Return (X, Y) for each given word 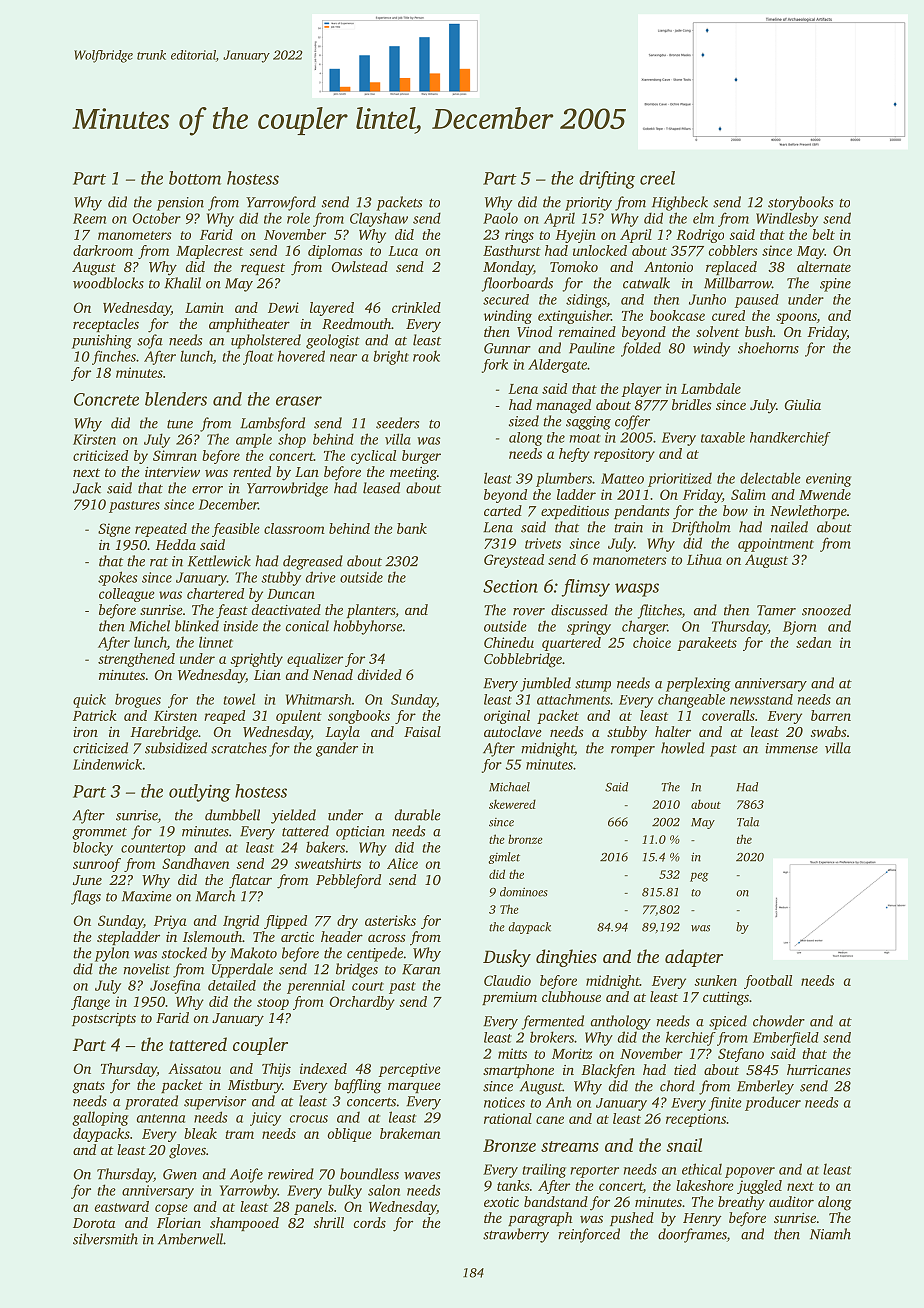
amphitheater (249, 325)
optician (360, 833)
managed (563, 406)
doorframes (692, 1235)
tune (180, 424)
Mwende (825, 494)
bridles (692, 404)
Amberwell (190, 1239)
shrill (329, 1222)
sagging (588, 423)
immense (791, 748)
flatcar (250, 881)
